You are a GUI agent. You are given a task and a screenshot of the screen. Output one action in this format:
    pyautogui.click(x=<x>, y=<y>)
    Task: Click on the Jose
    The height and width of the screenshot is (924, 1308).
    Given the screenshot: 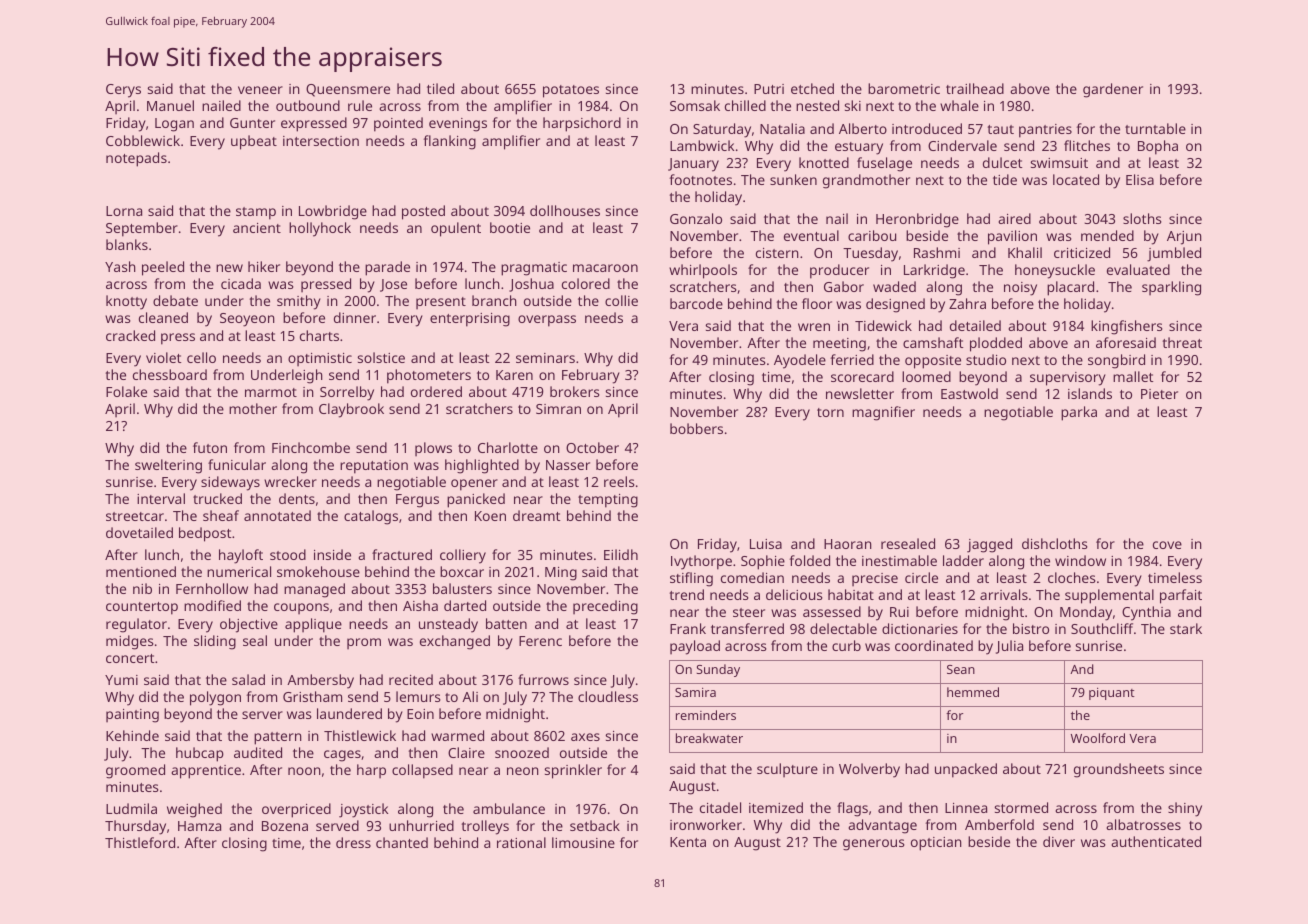 What is the action you would take?
    pyautogui.click(x=393, y=285)
